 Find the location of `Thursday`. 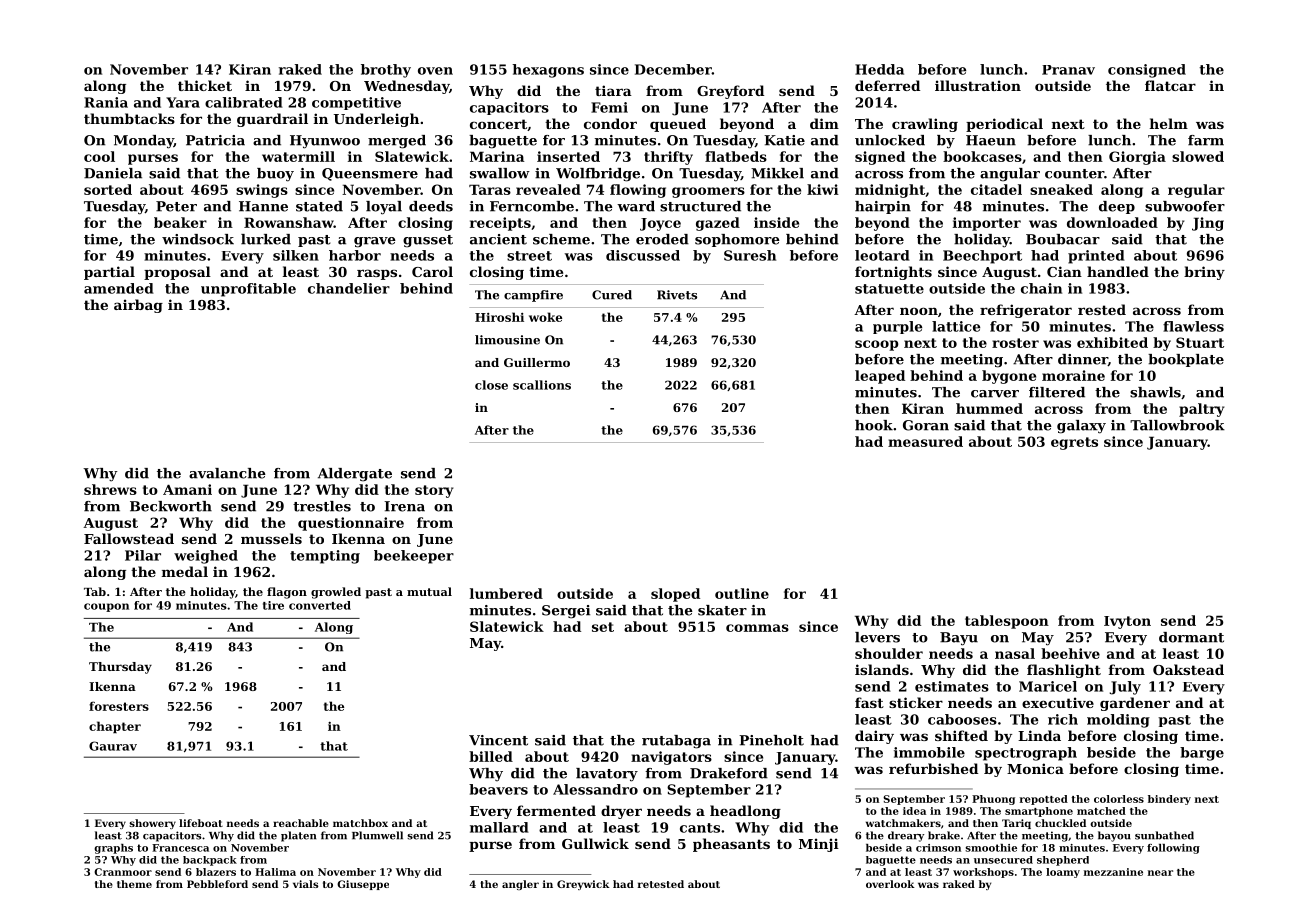

Thursday is located at coordinates (120, 668).
